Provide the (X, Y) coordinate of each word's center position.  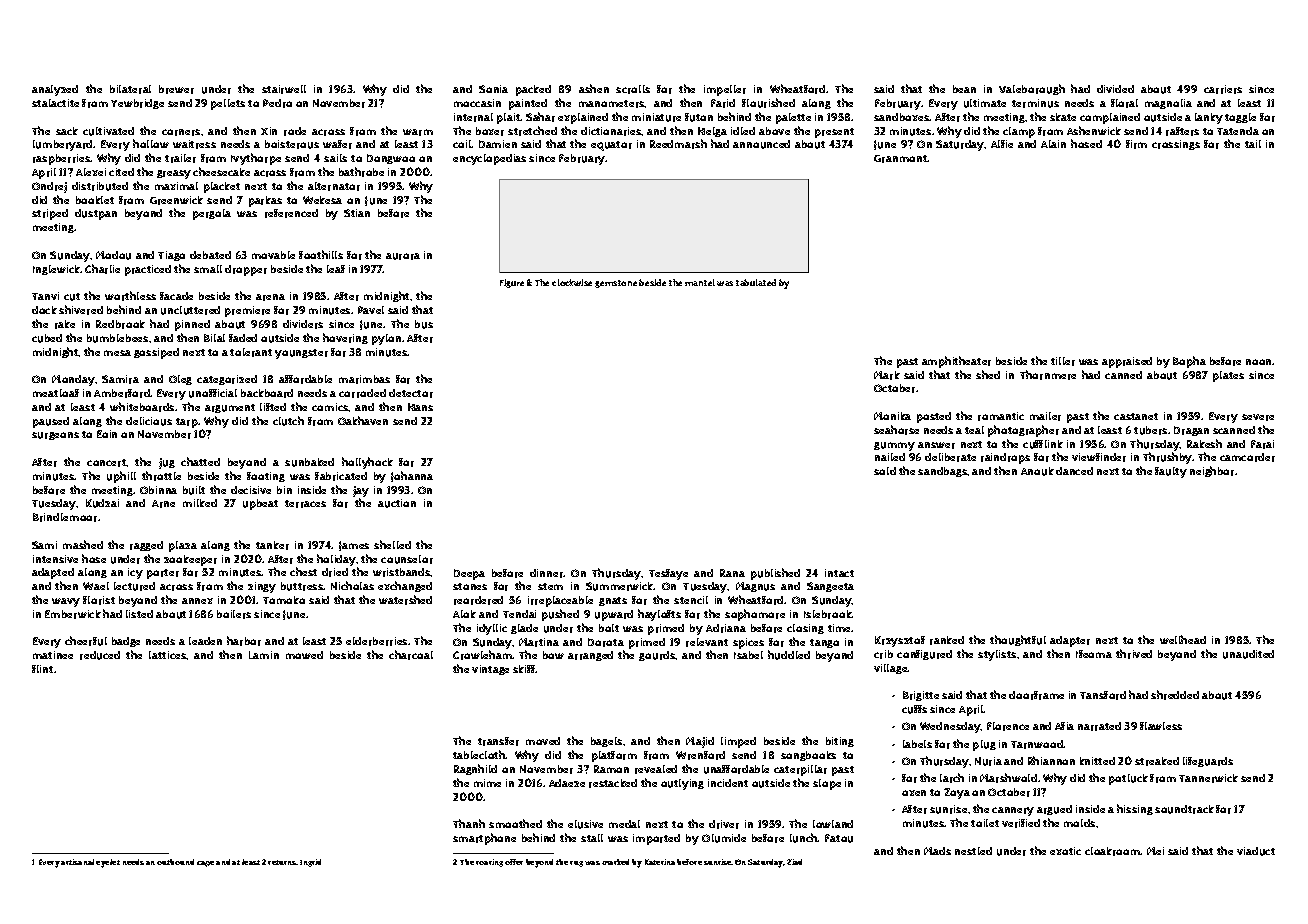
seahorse (896, 430)
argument (230, 408)
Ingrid (310, 863)
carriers (1223, 89)
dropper (246, 270)
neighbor (1212, 471)
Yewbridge (137, 104)
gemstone (616, 284)
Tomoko (284, 600)
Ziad (794, 862)
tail (1253, 144)
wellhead (1183, 639)
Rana (732, 573)
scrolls (633, 89)
